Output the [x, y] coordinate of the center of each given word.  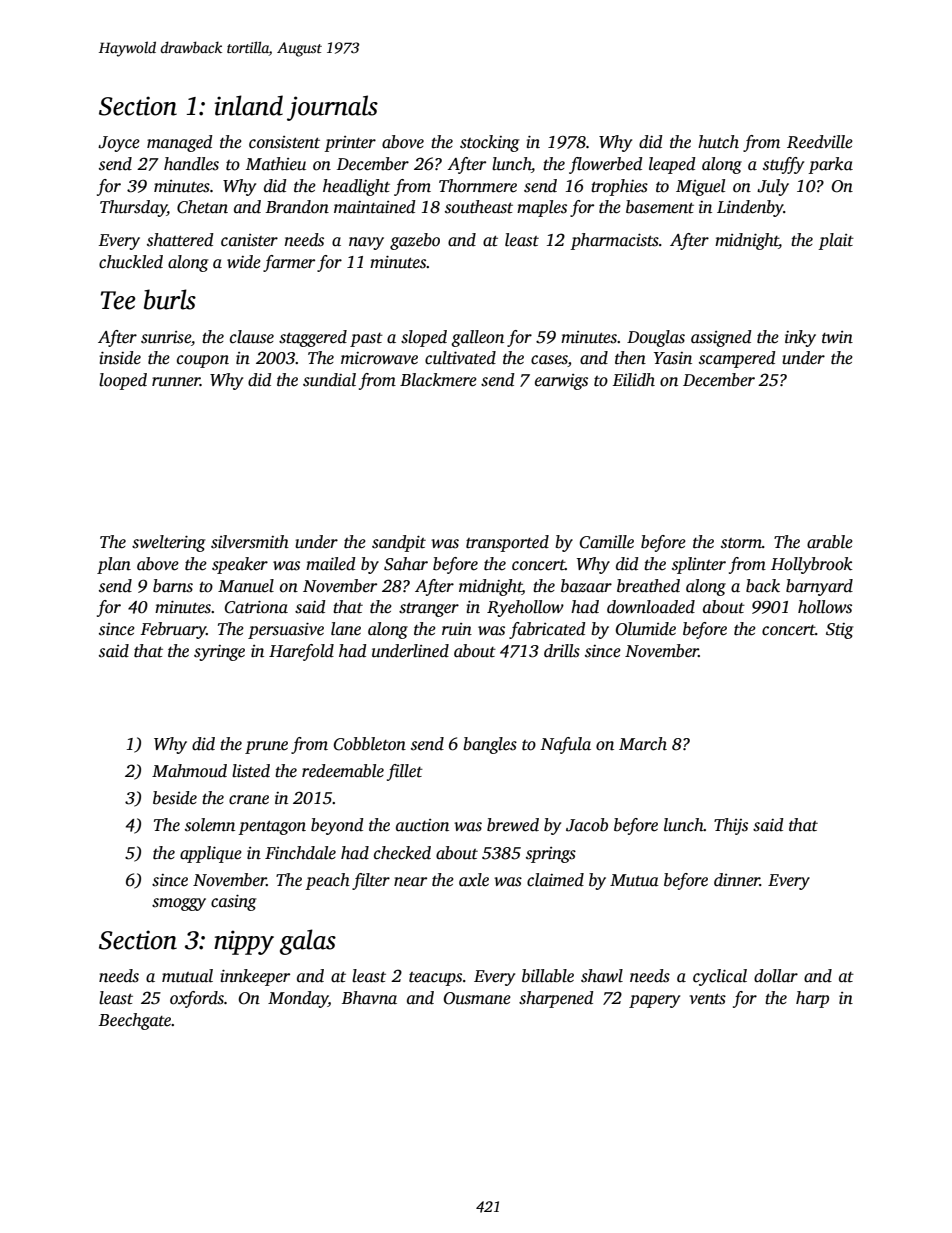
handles [191, 164]
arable [830, 542]
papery [654, 1001]
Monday [298, 999]
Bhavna [369, 998]
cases [549, 361]
